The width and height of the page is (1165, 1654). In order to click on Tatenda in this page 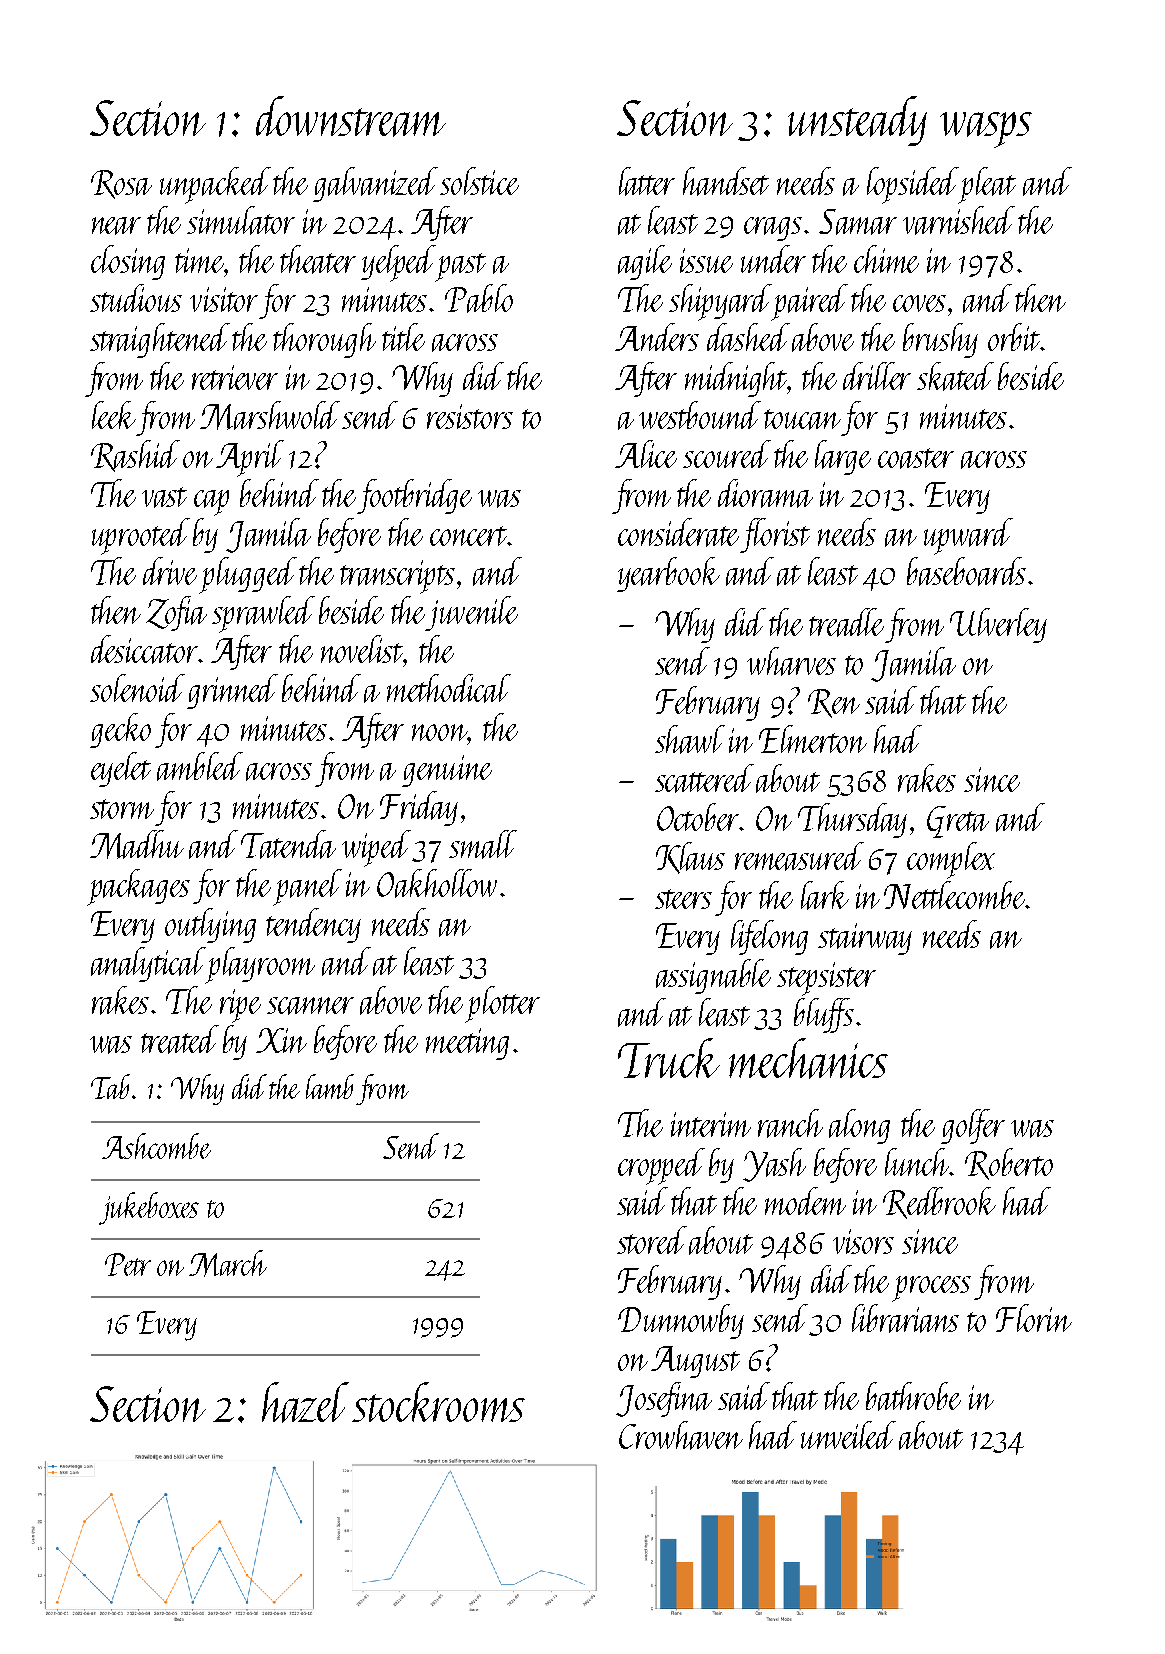, I will do `click(288, 844)`.
